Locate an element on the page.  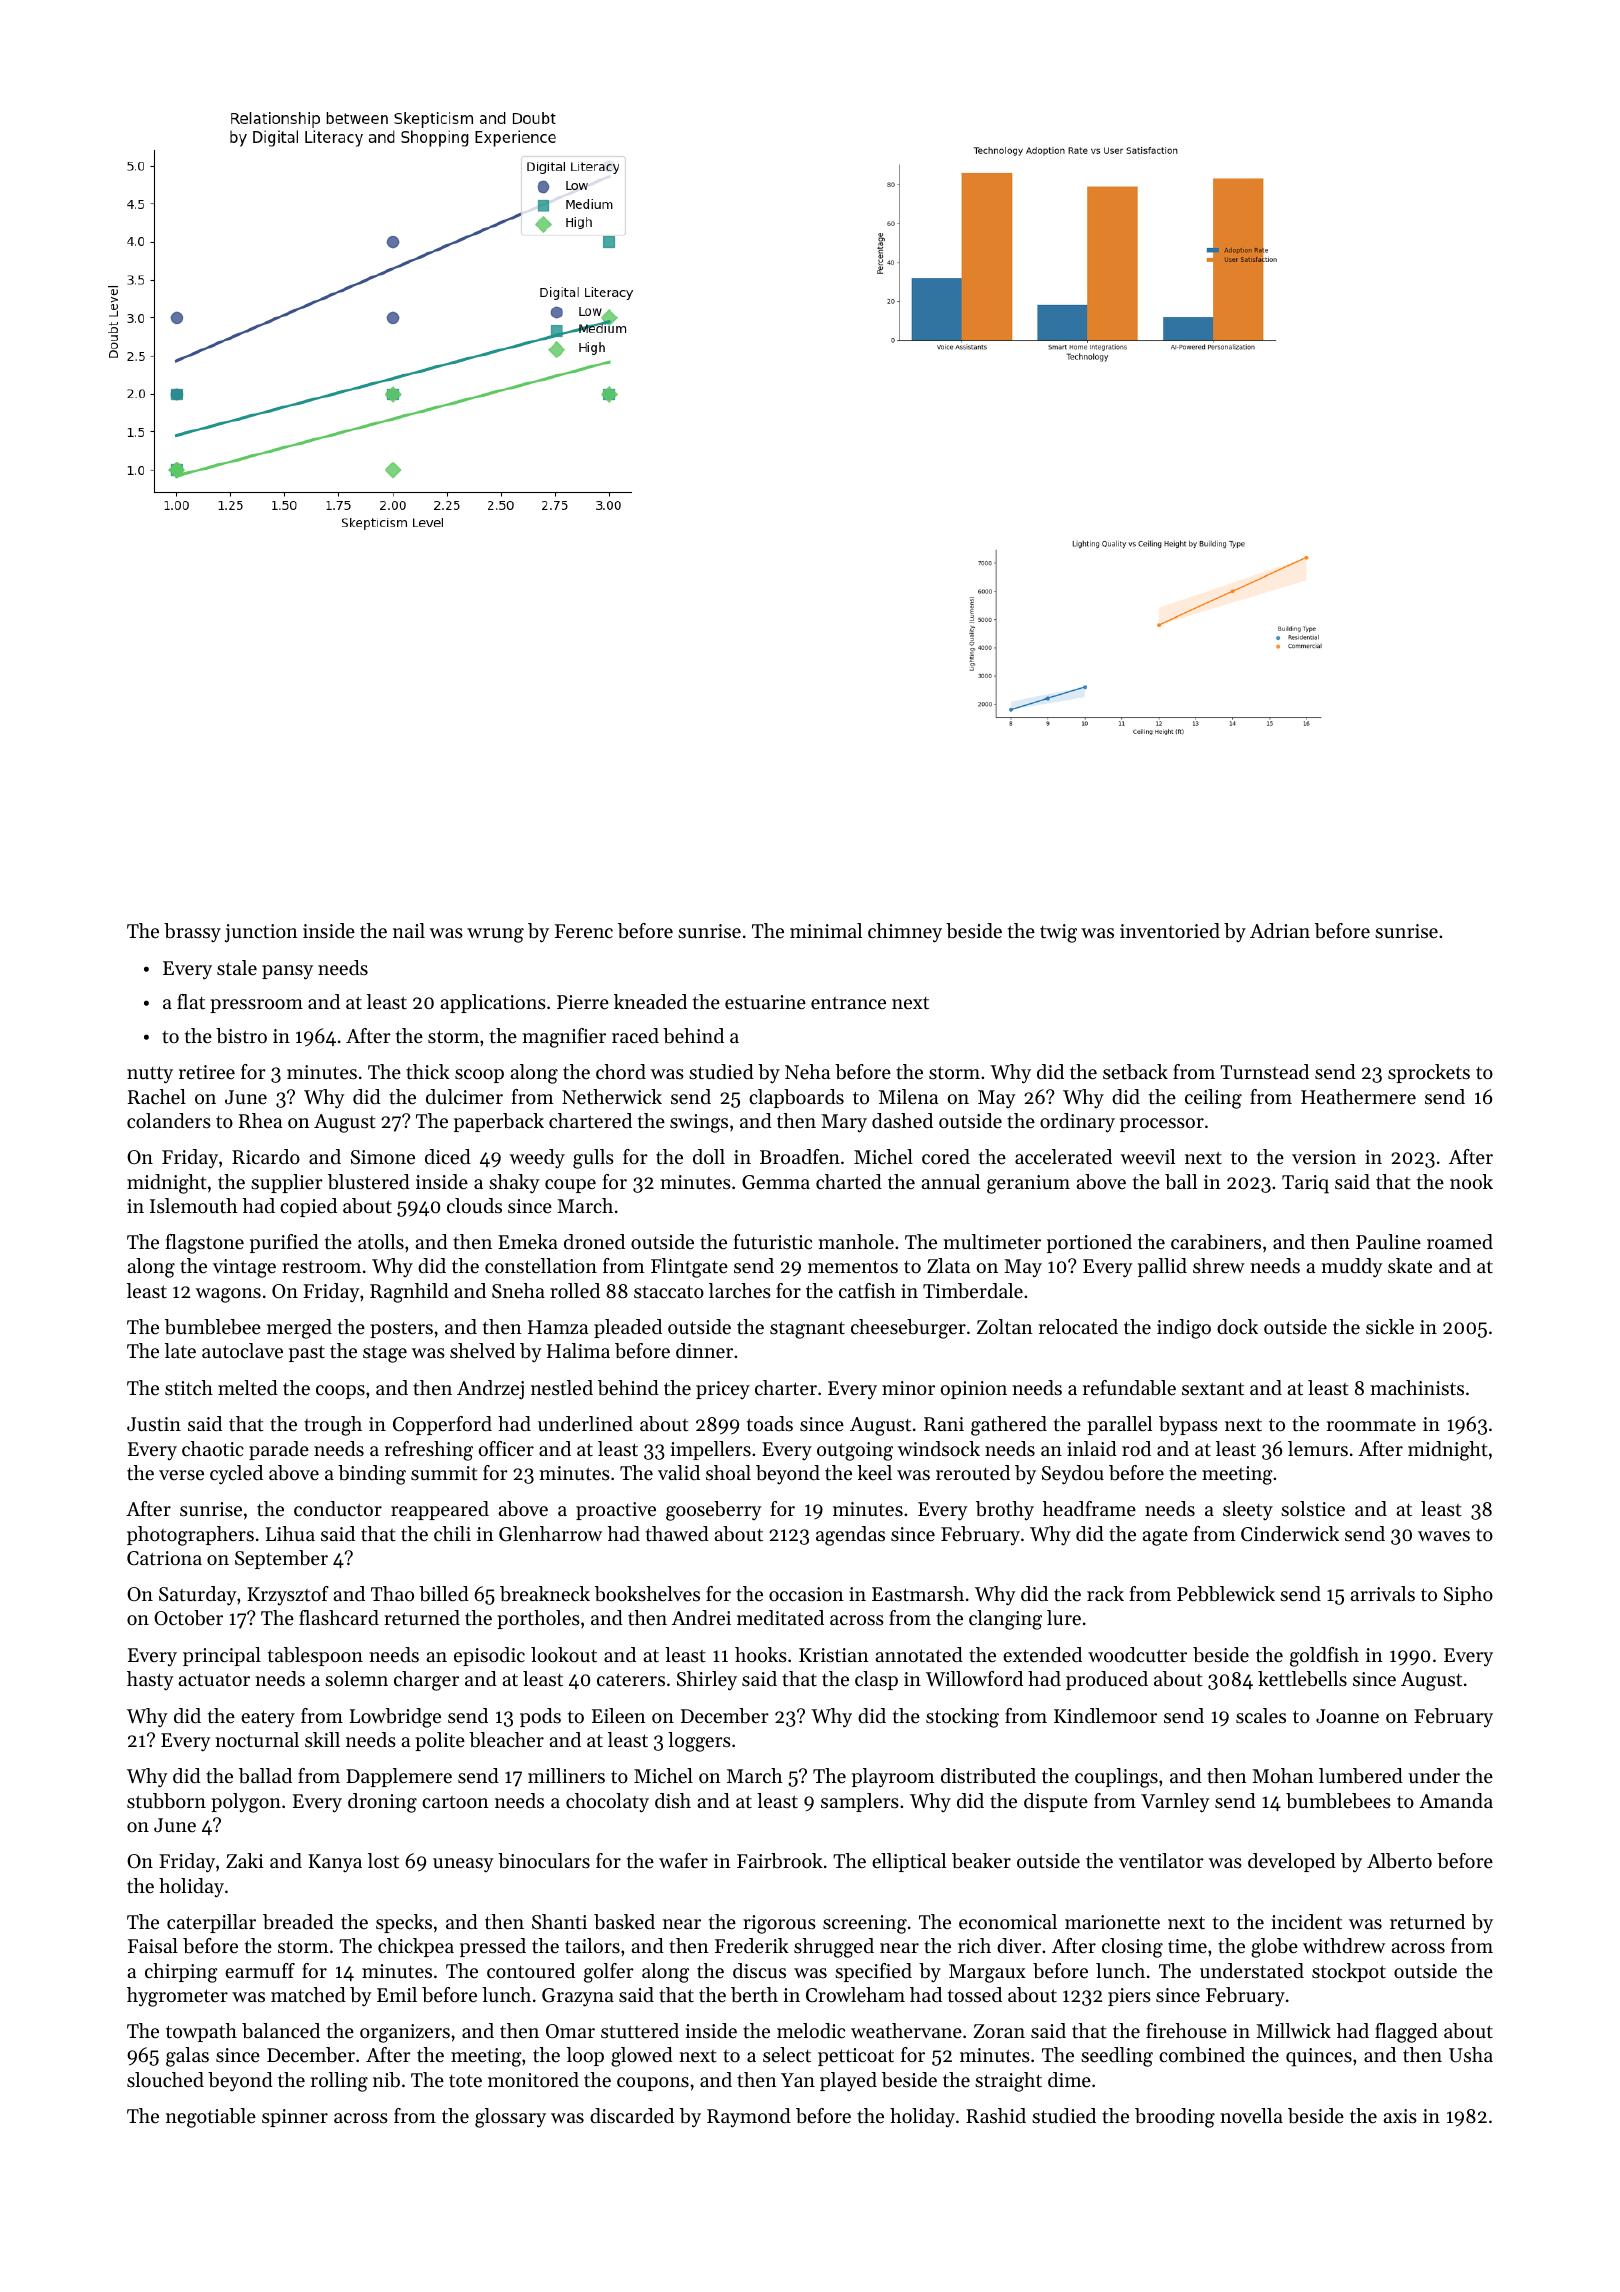
hygrometer is located at coordinates (177, 1997).
